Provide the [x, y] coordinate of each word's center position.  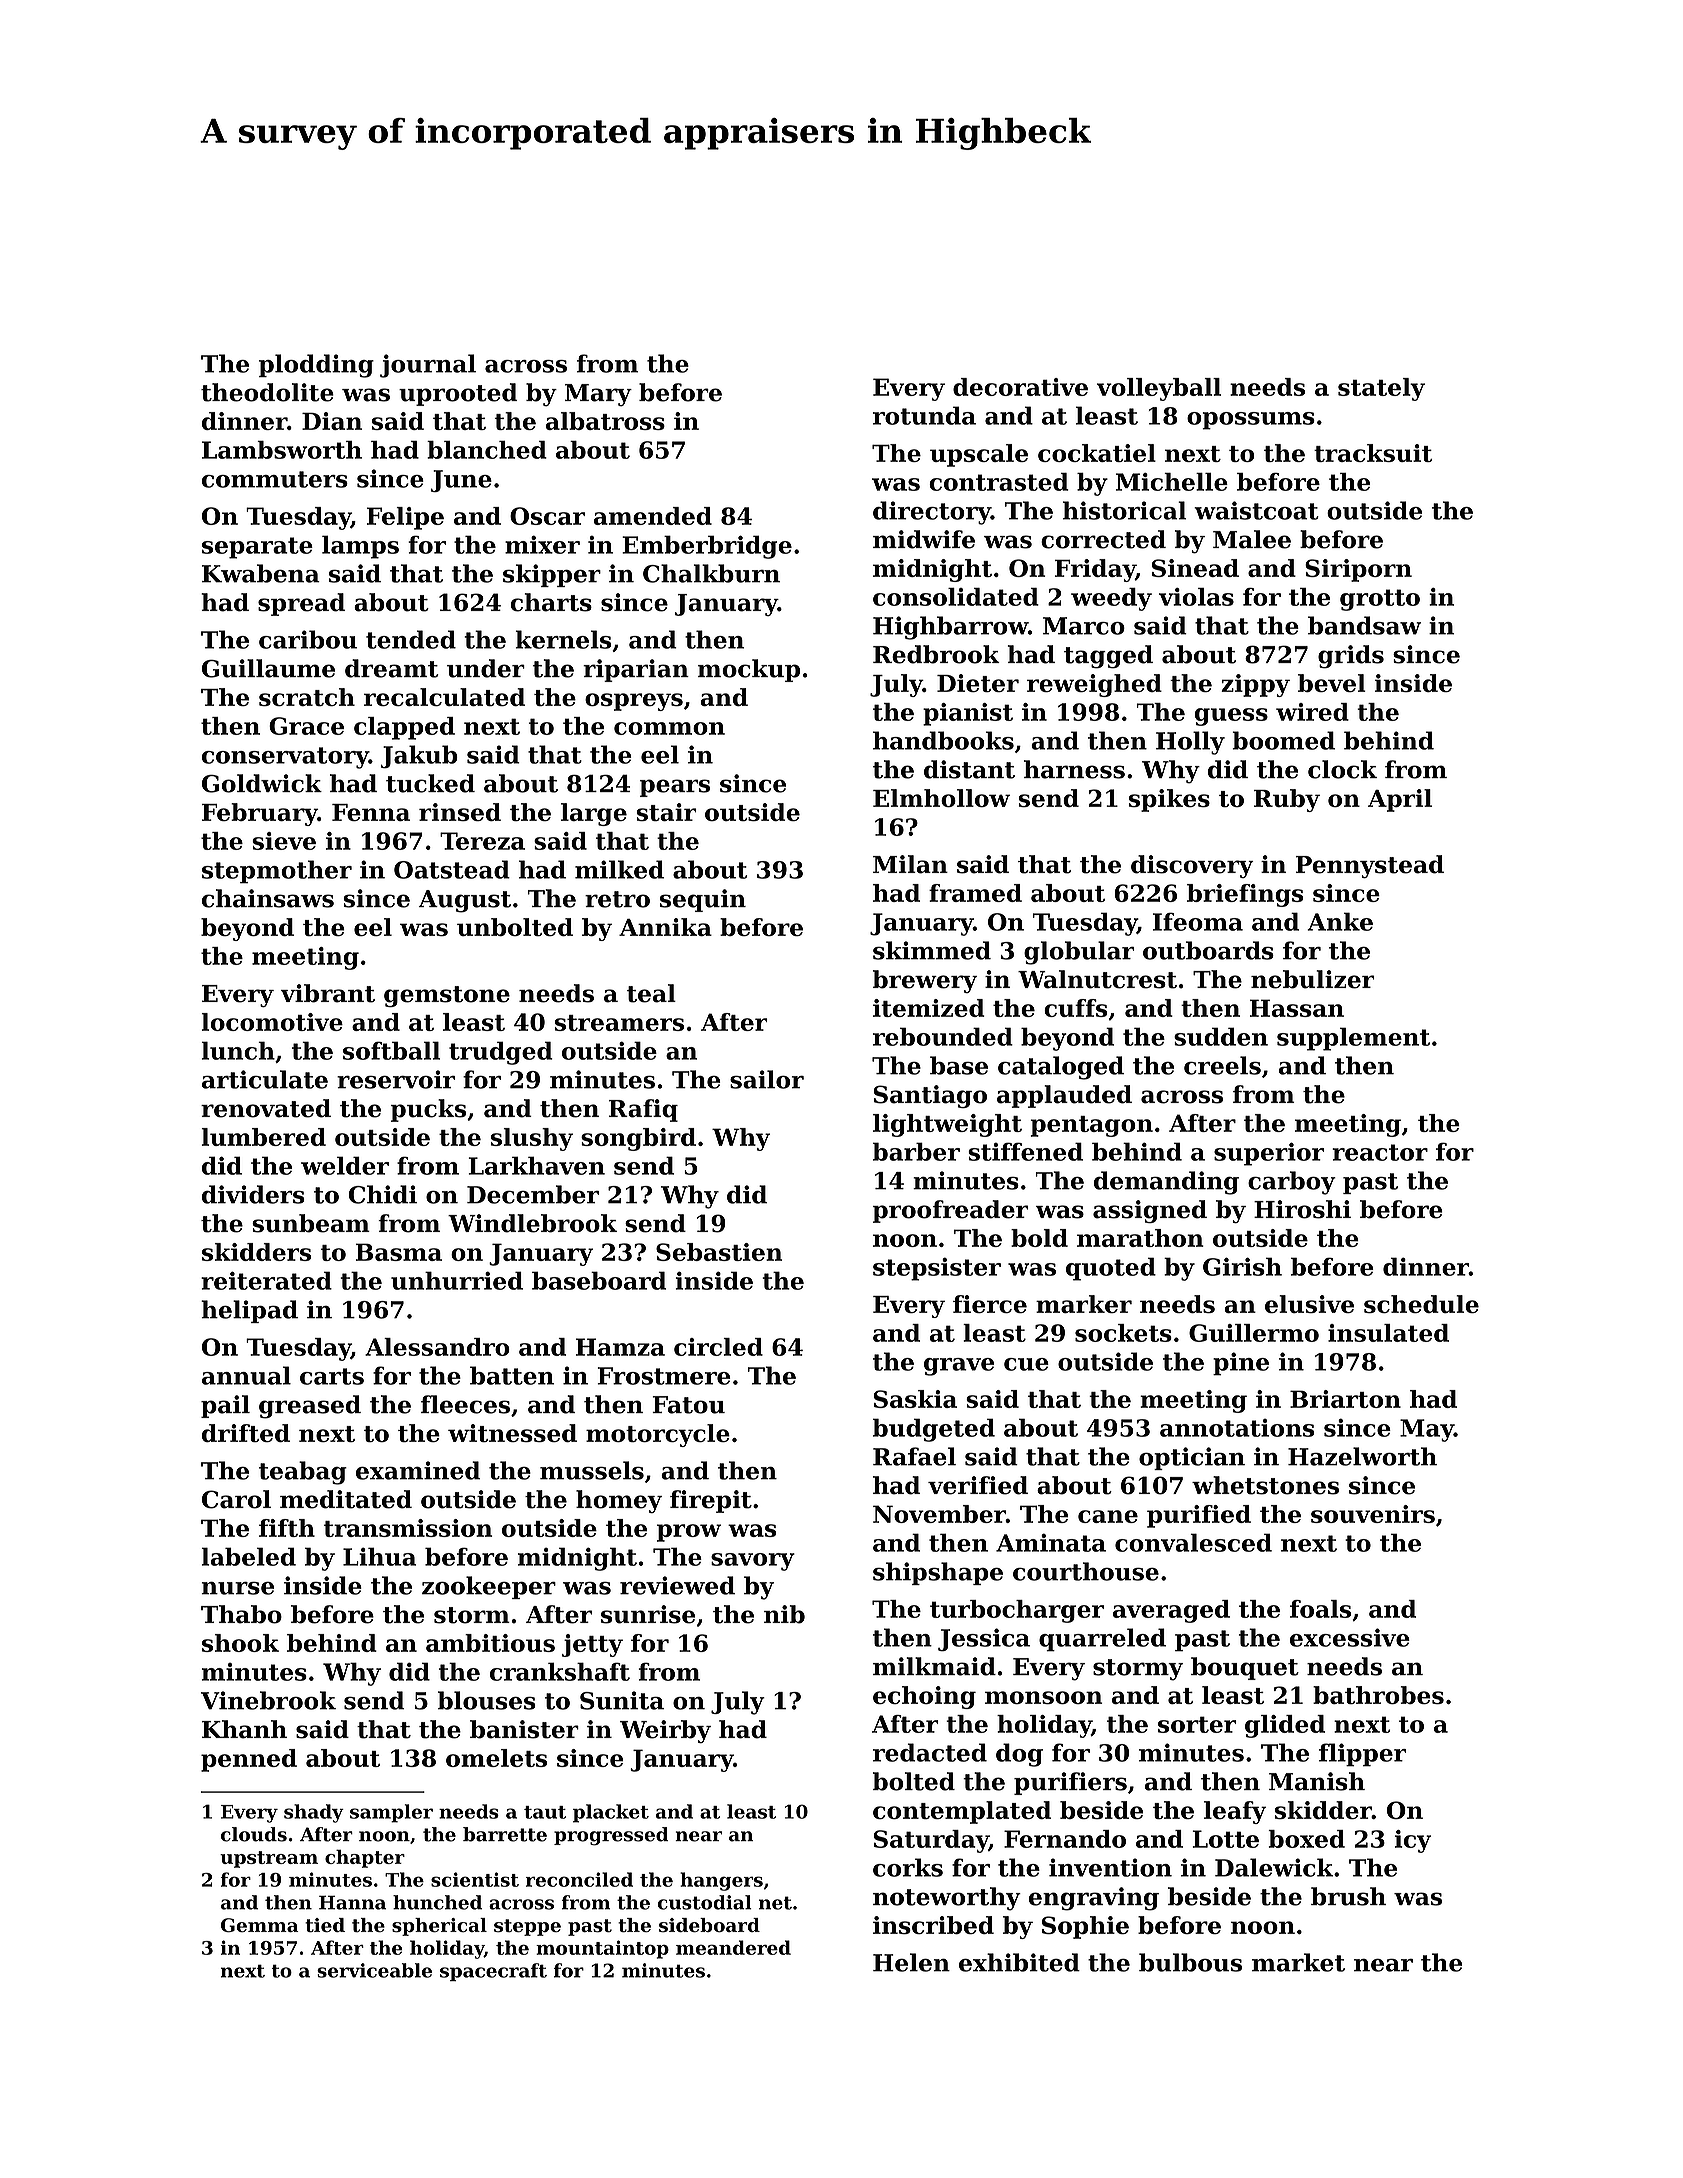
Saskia [915, 1399]
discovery [1192, 866]
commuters [275, 479]
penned [249, 1760]
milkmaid [934, 1666]
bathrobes [1378, 1695]
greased [310, 1407]
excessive [1350, 1637]
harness [1074, 769]
